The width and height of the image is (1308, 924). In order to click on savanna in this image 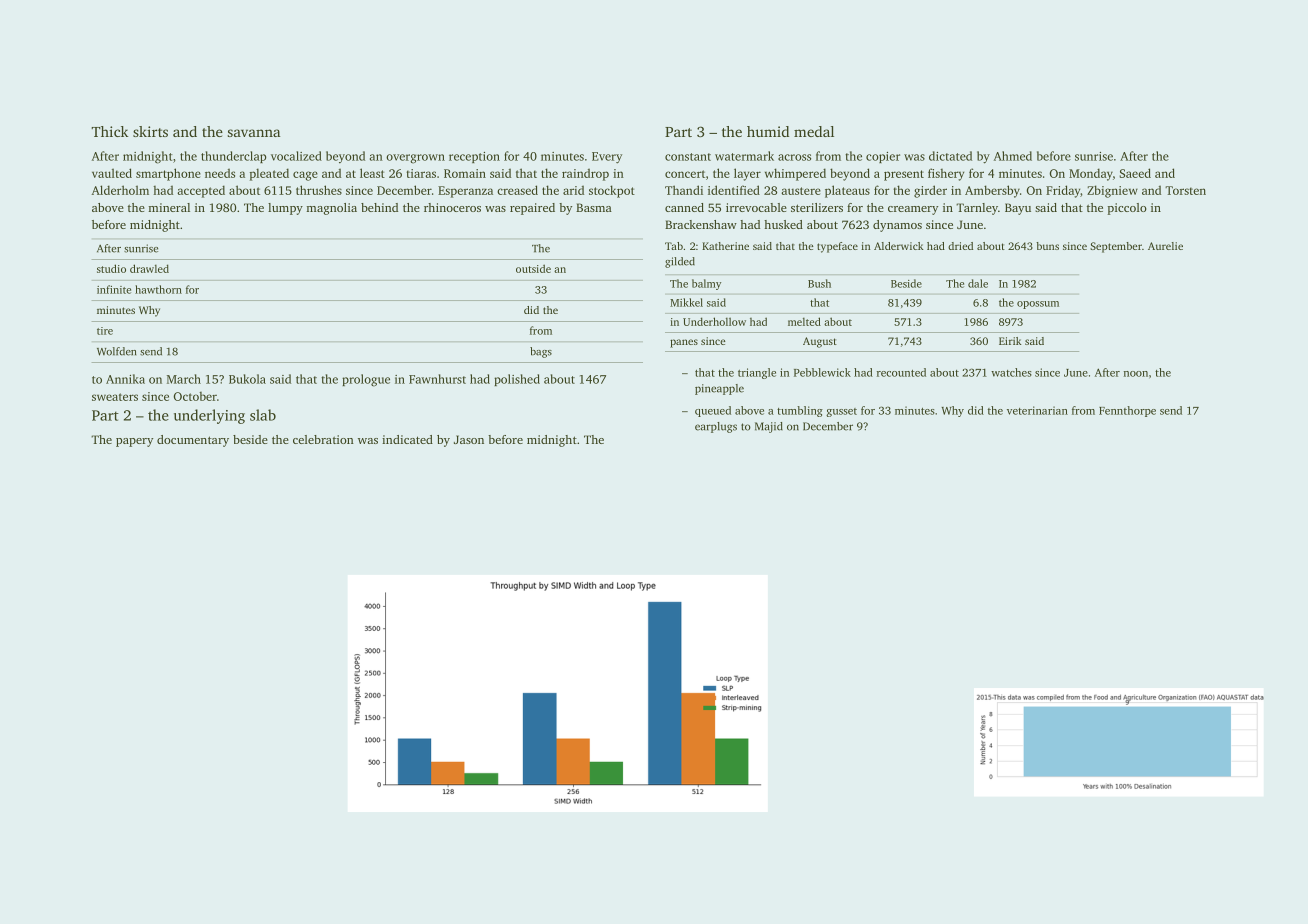, I will do `click(254, 133)`.
